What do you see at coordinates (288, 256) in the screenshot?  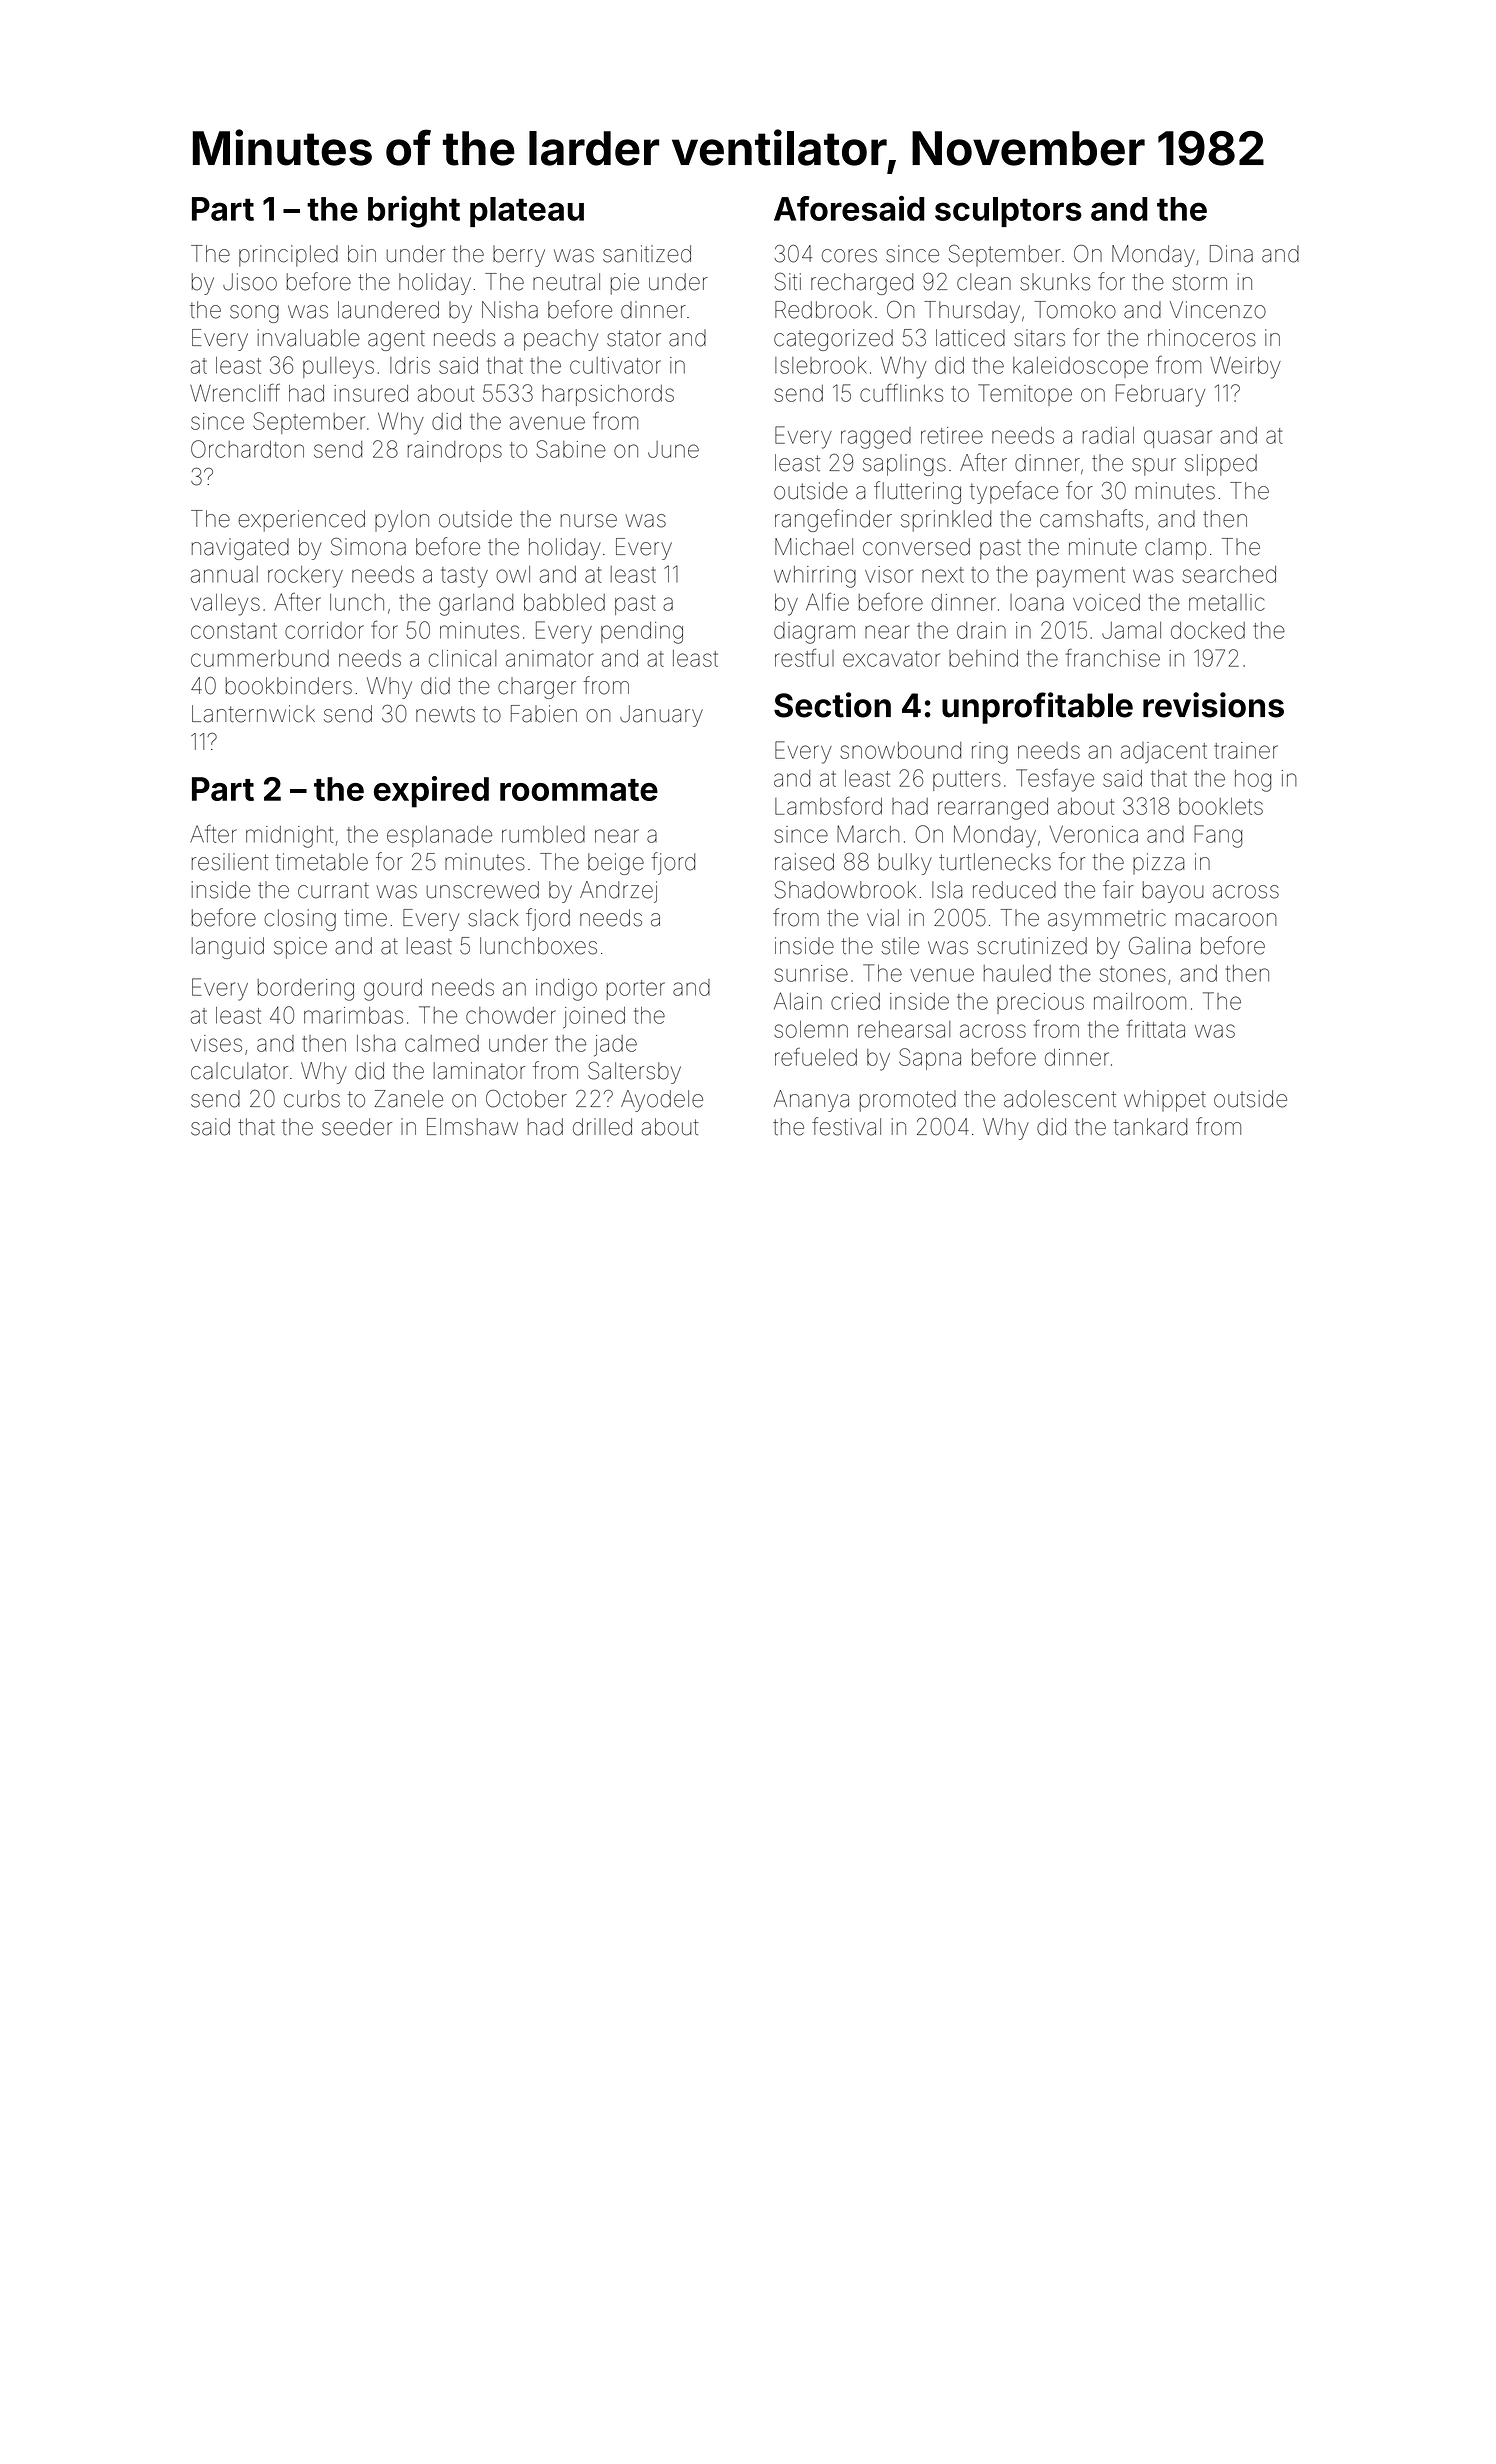 I see `principled` at bounding box center [288, 256].
